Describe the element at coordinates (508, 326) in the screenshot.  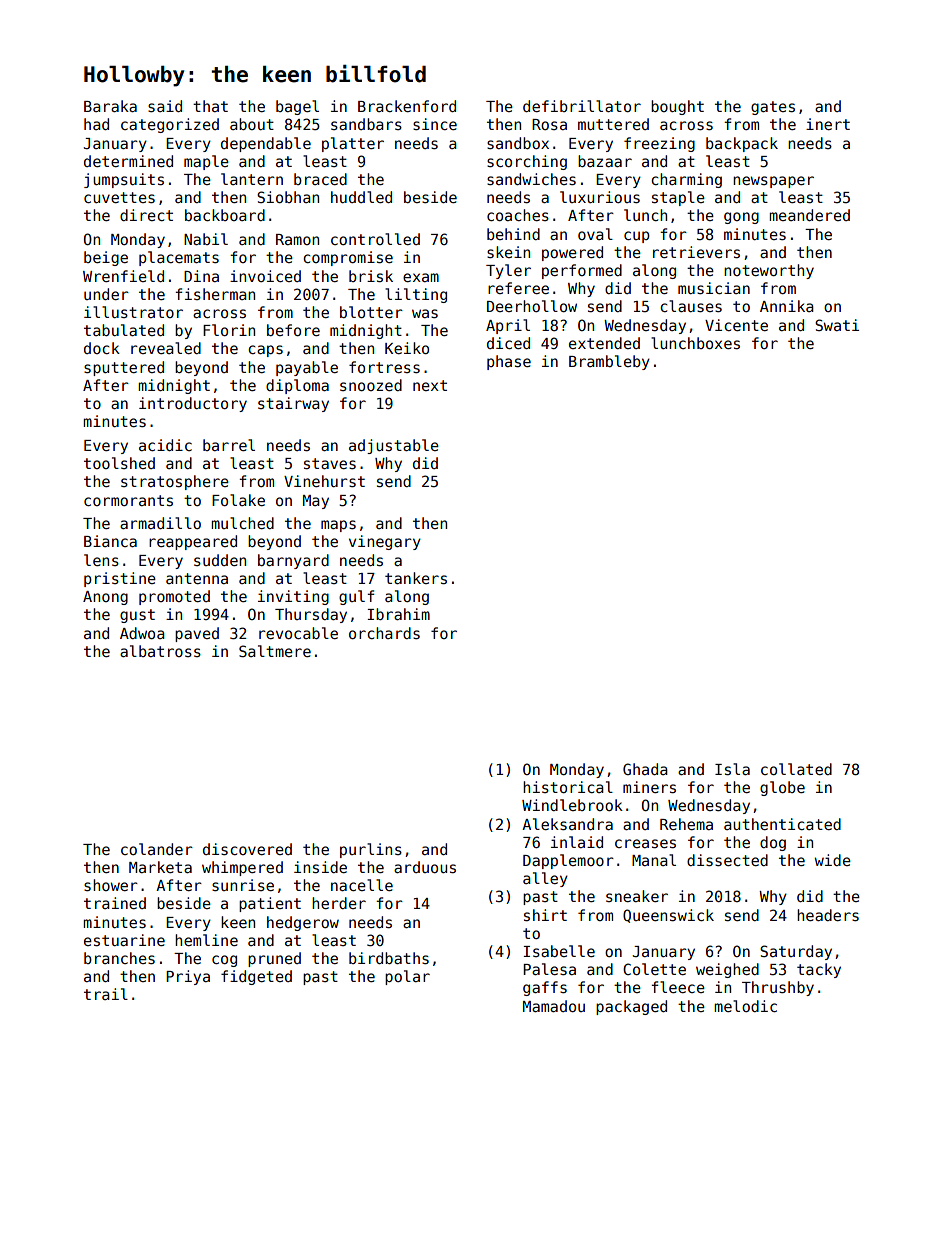
I see `April` at that location.
